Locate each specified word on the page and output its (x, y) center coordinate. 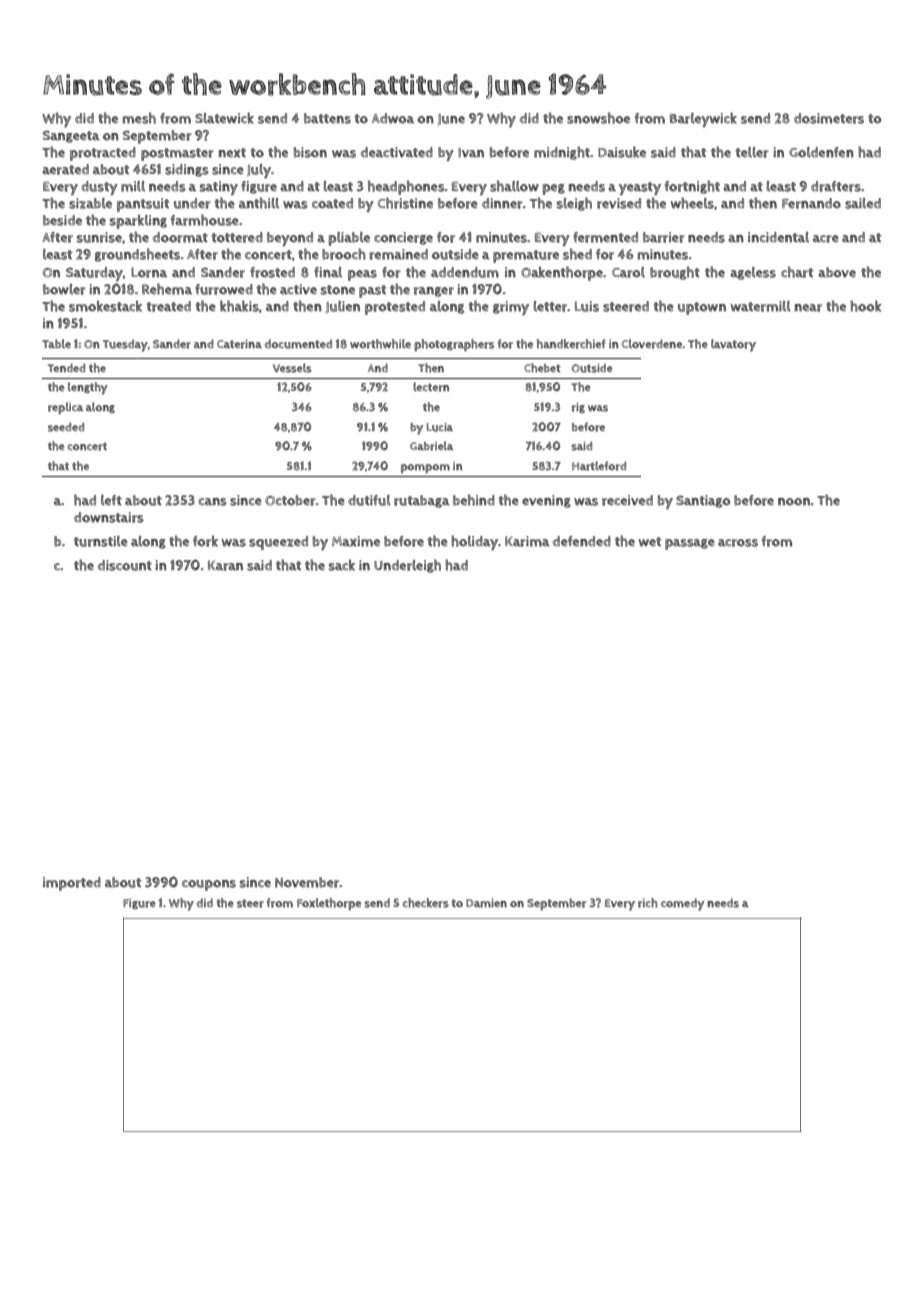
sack (342, 565)
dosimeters (829, 118)
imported (72, 884)
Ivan (471, 153)
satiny (219, 188)
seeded (66, 427)
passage (690, 544)
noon (794, 502)
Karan (225, 565)
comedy (682, 904)
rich (648, 903)
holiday (474, 542)
